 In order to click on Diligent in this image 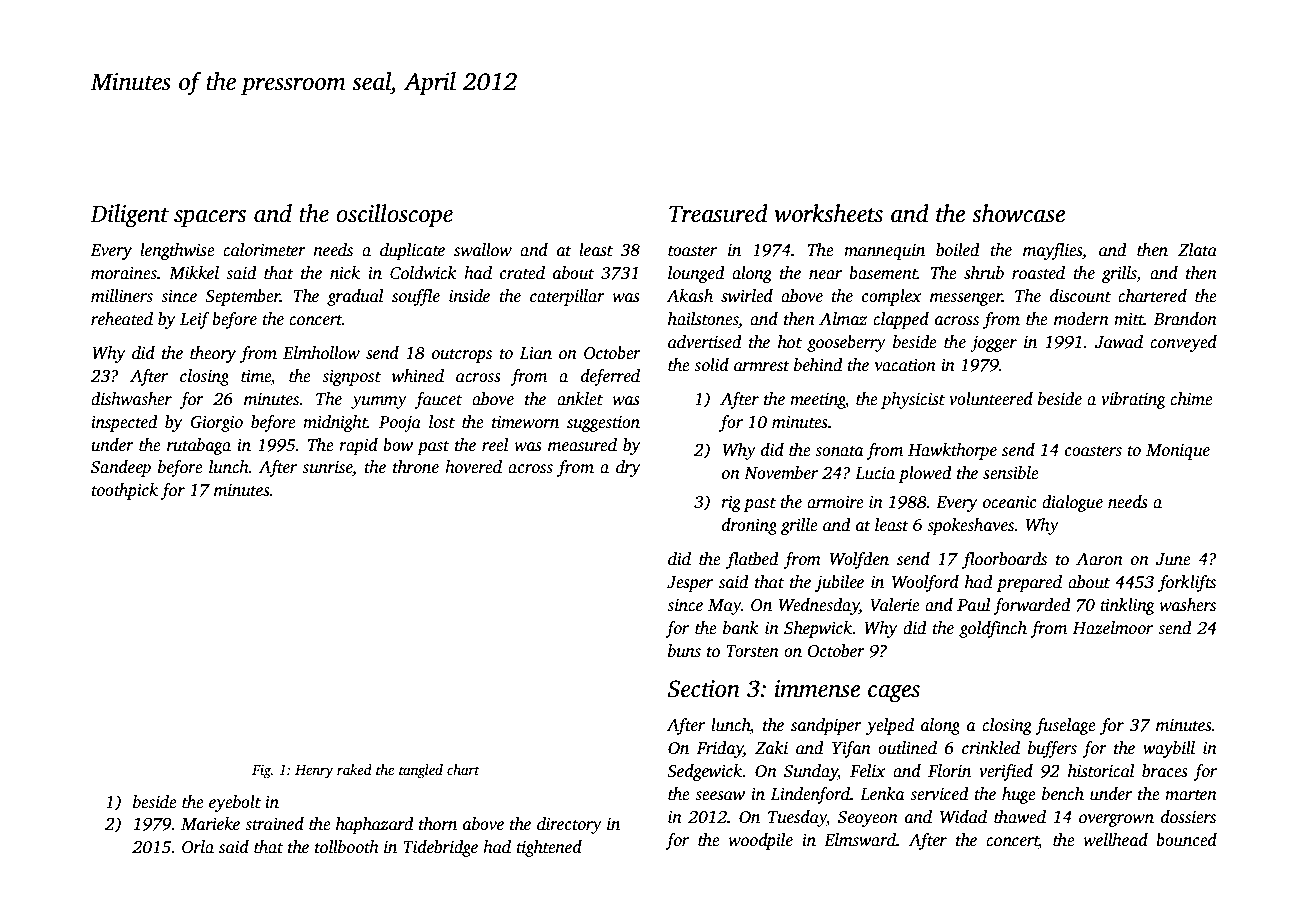, I will do `click(129, 216)`.
